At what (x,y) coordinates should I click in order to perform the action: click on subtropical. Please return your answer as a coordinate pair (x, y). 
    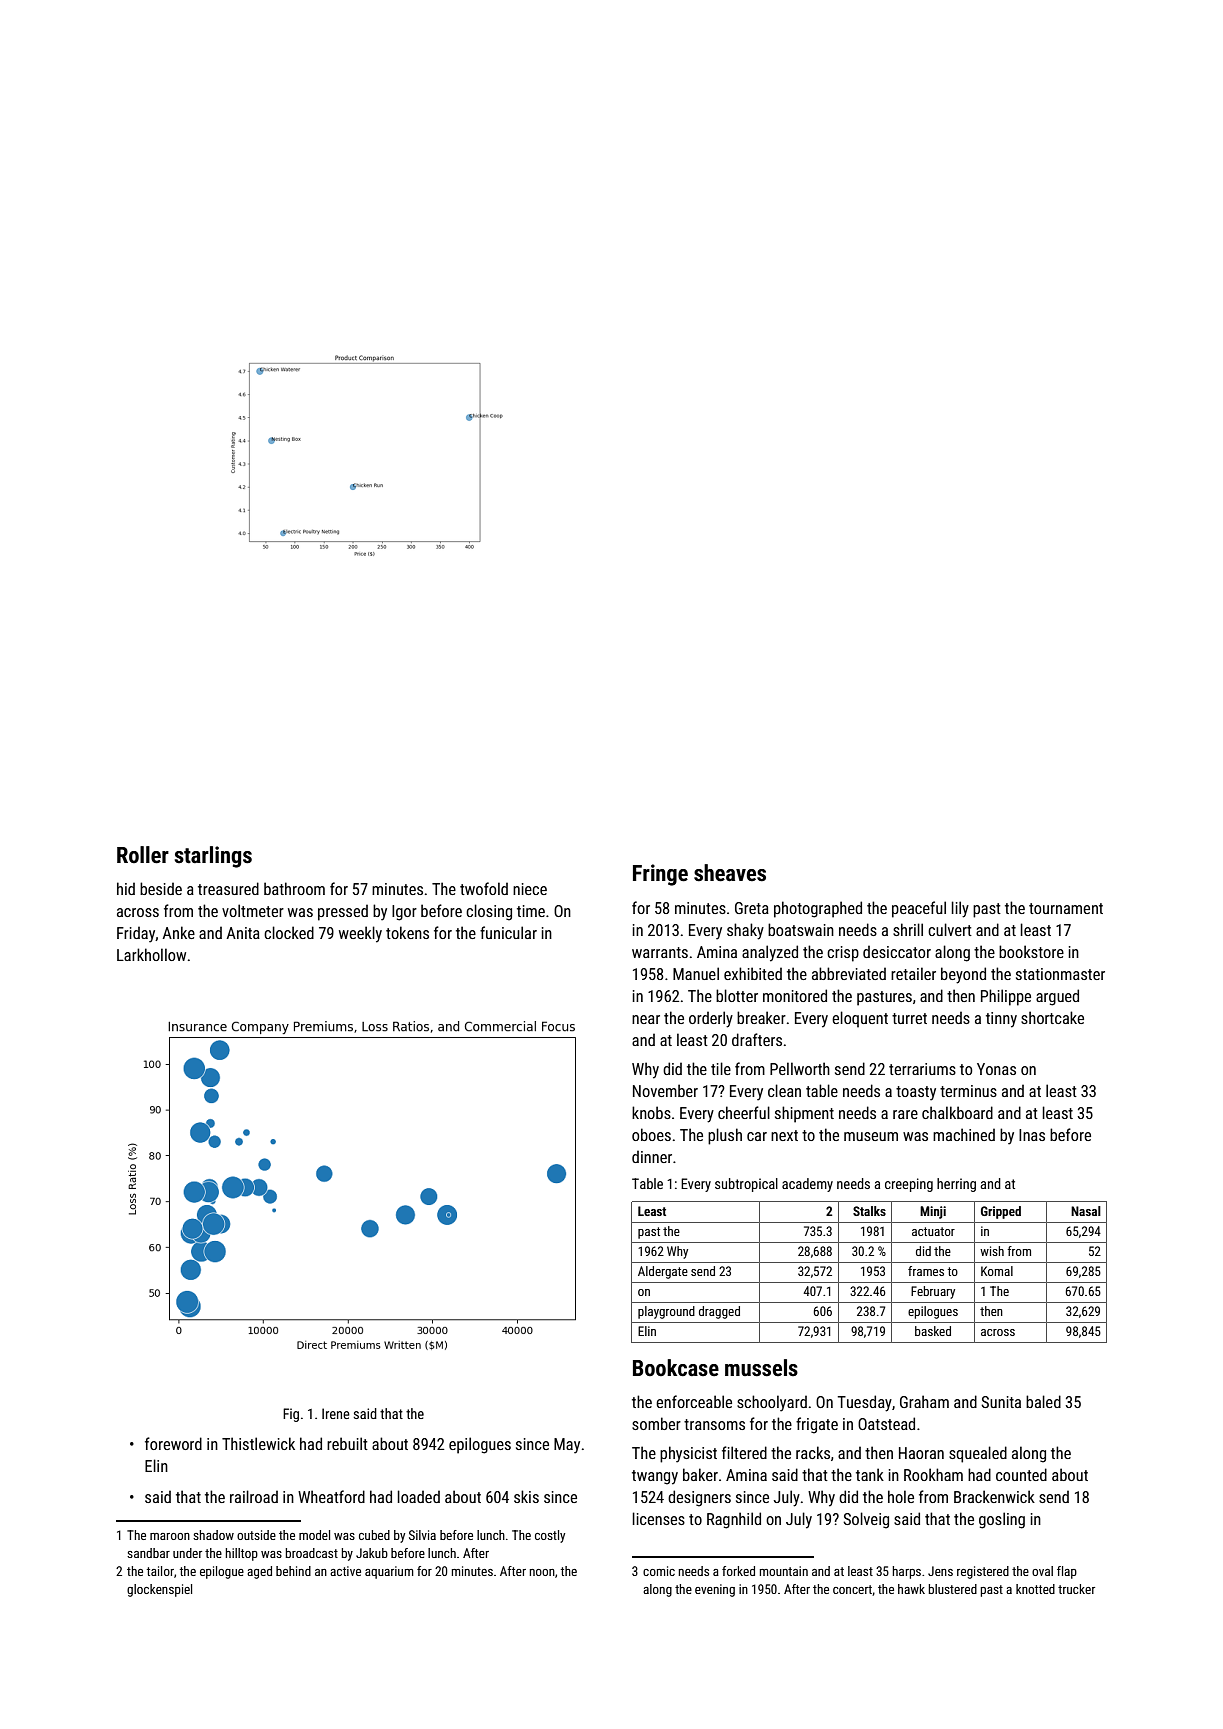
    Looking at the image, I should click on (746, 1185).
